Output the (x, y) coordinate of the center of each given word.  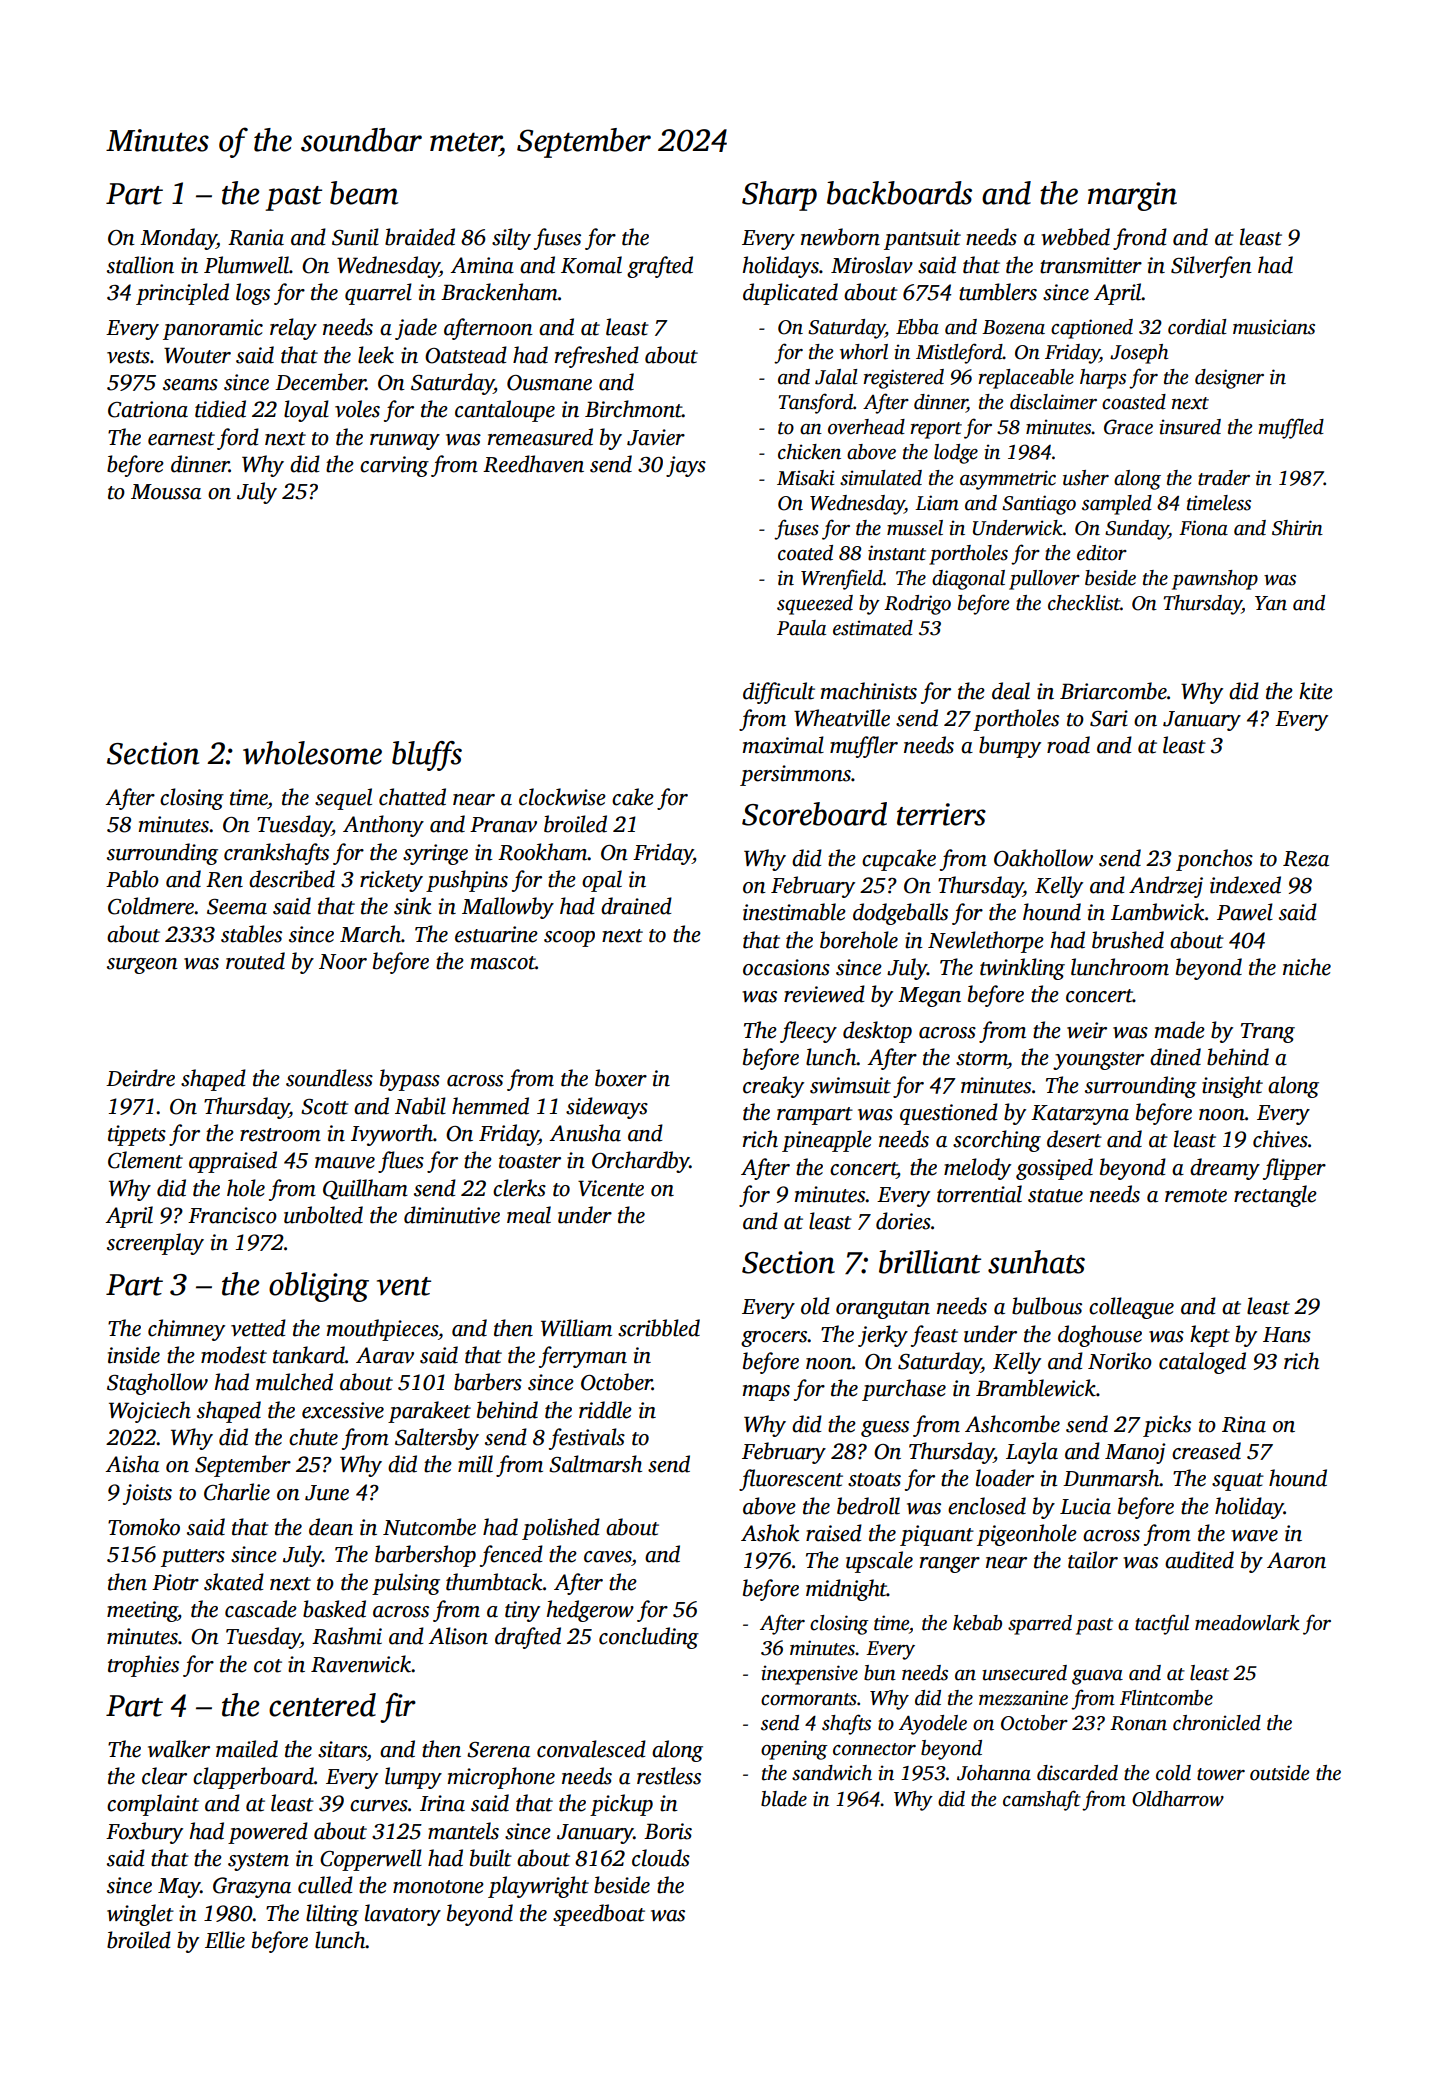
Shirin (1297, 528)
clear (164, 1776)
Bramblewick (1036, 1388)
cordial (1197, 327)
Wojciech (150, 1412)
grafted (660, 267)
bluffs (427, 756)
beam (364, 193)
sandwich (832, 1773)
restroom (280, 1135)
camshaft (1042, 1800)
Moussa (166, 492)
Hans (1287, 1335)
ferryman (583, 1357)
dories (903, 1221)
